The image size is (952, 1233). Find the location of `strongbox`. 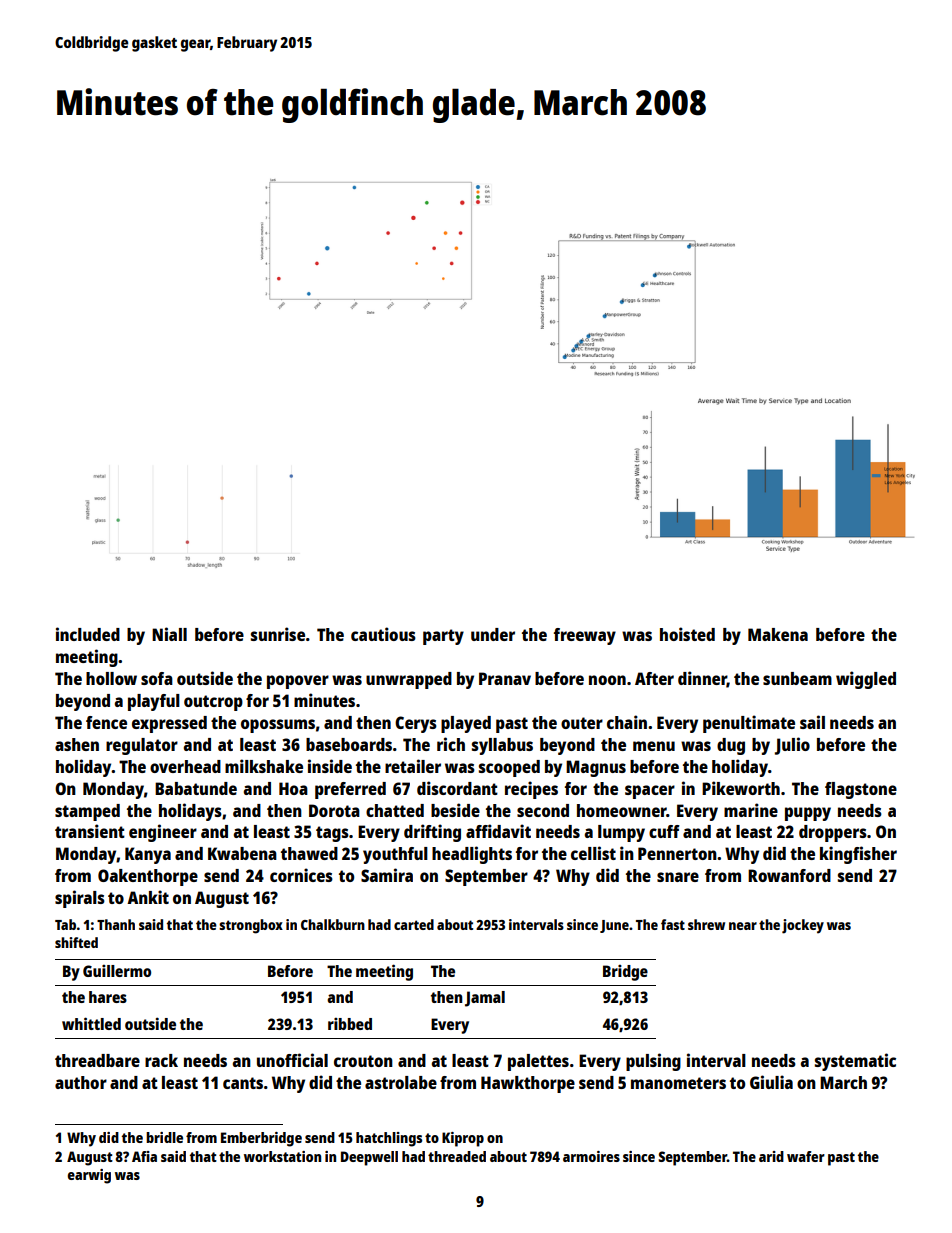

strongbox is located at coordinates (251, 926).
